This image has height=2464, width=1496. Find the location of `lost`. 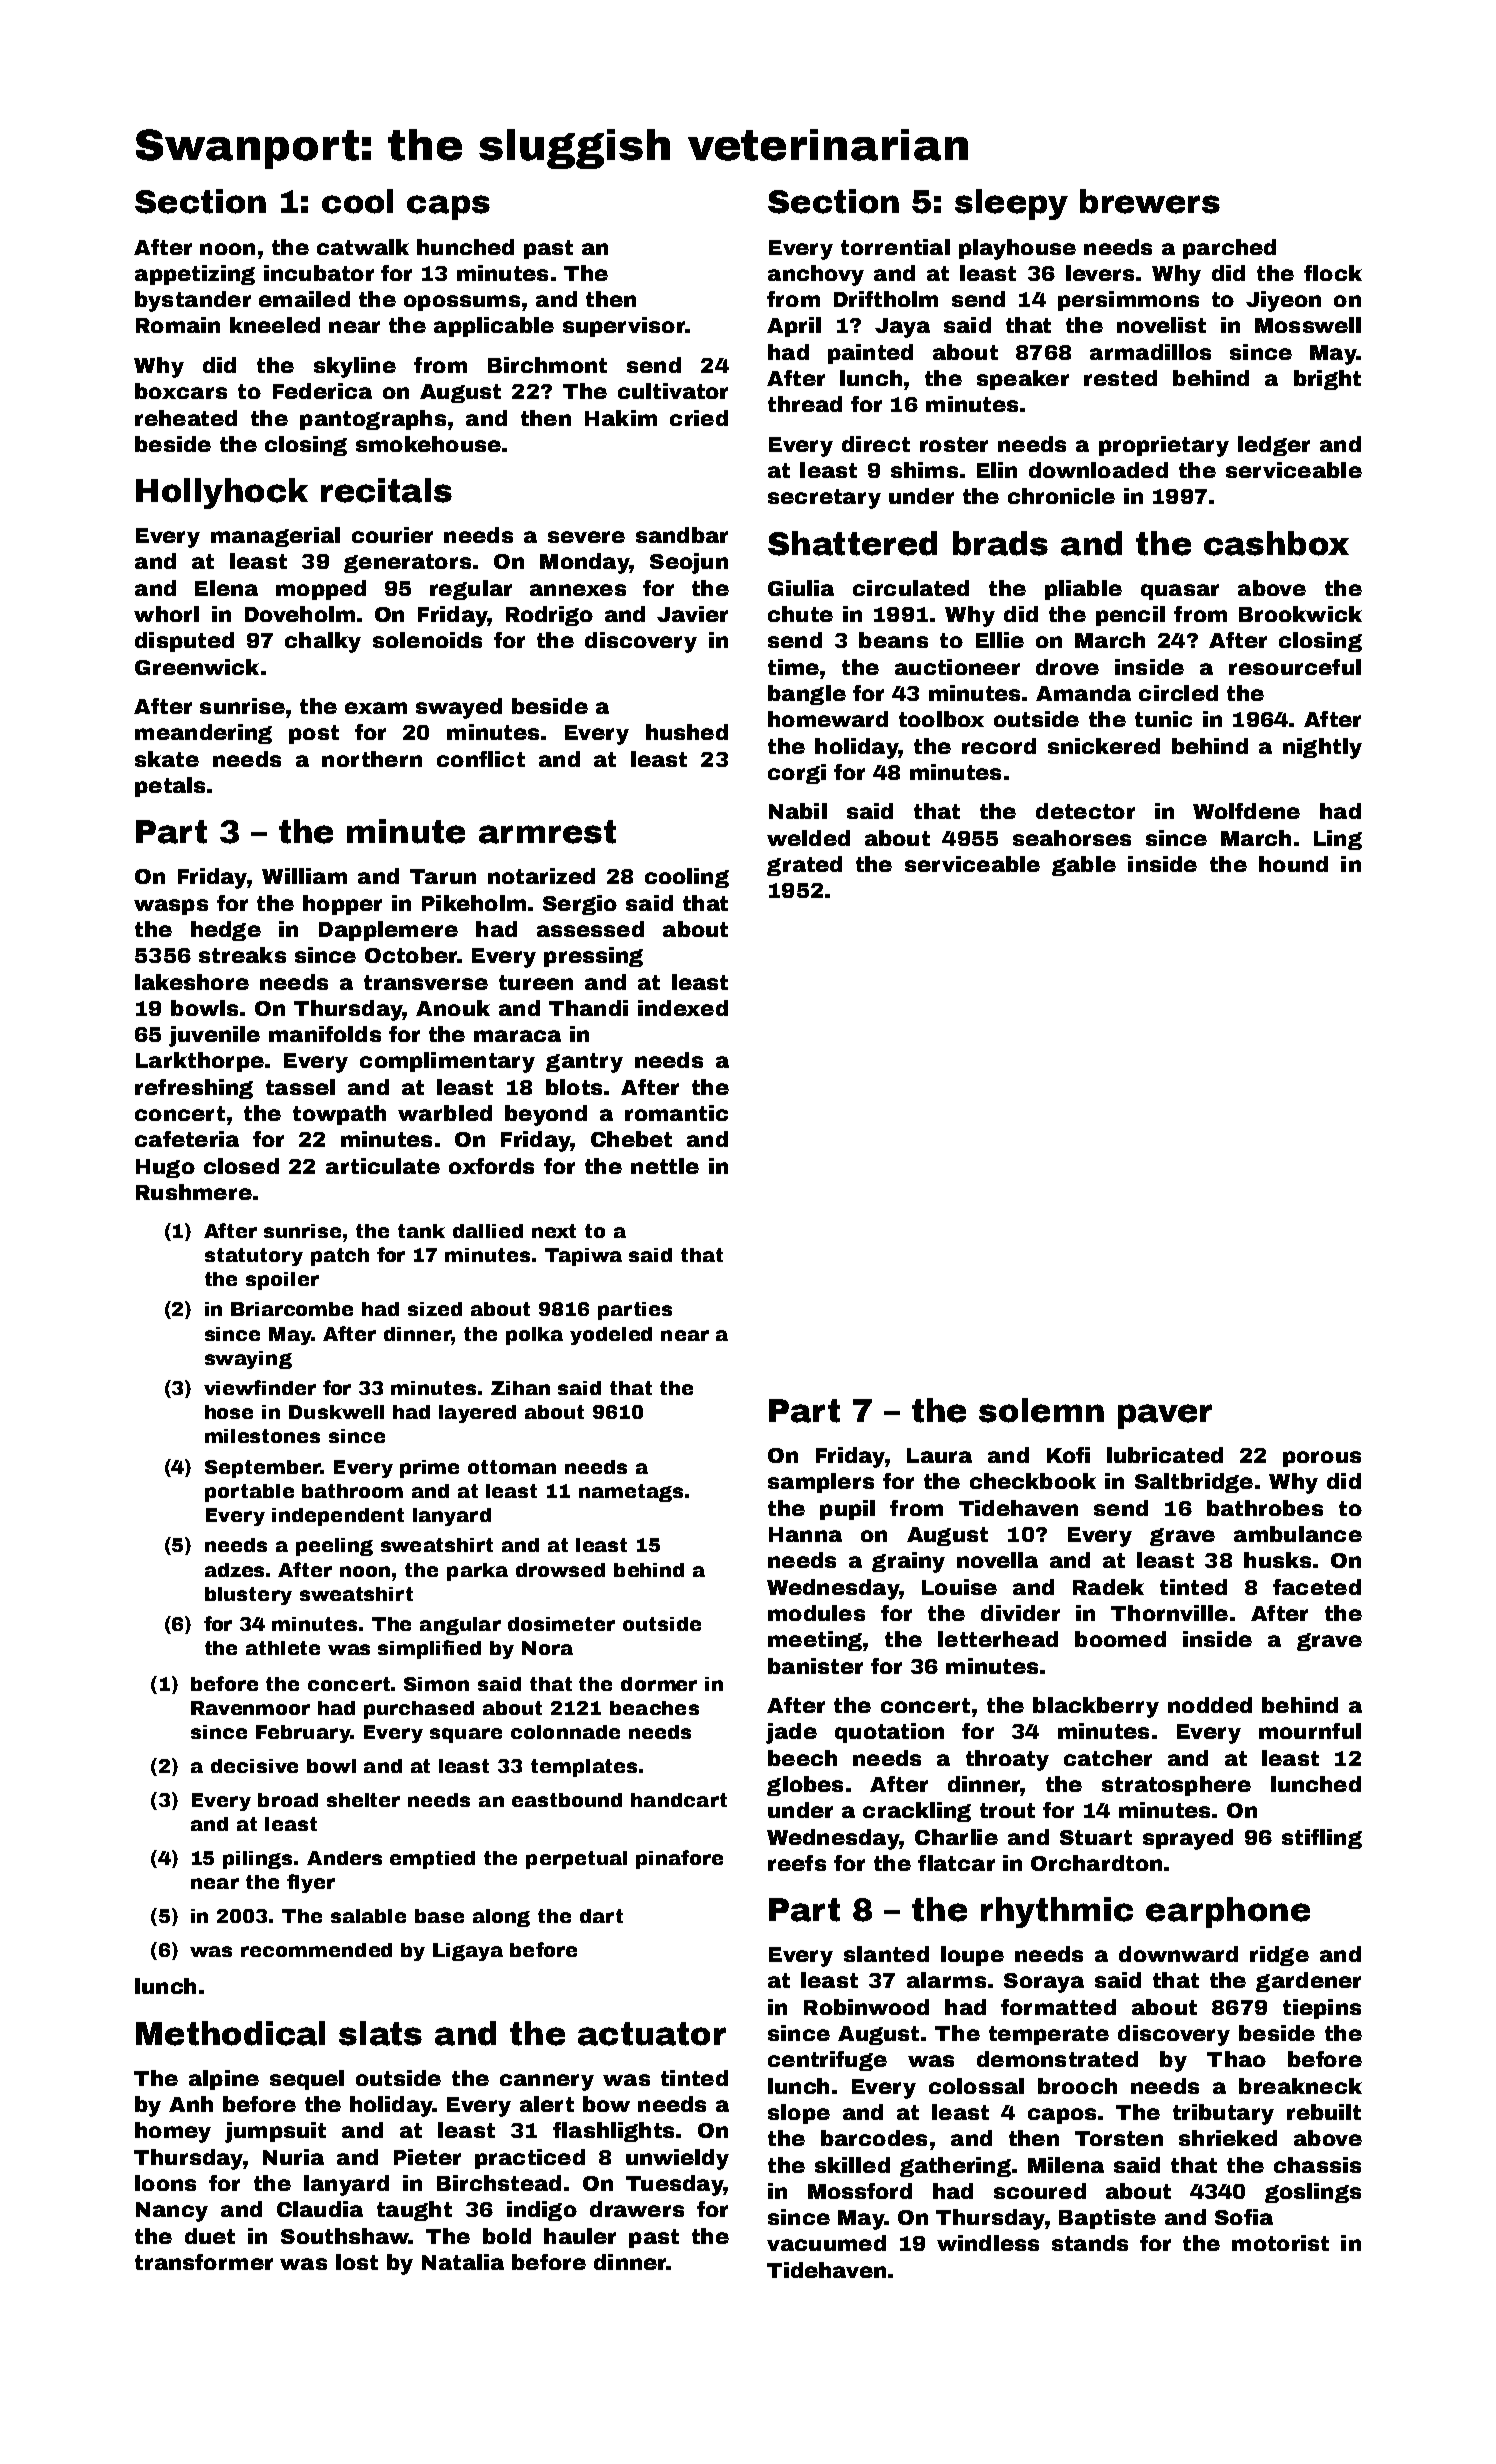

lost is located at coordinates (357, 2262).
